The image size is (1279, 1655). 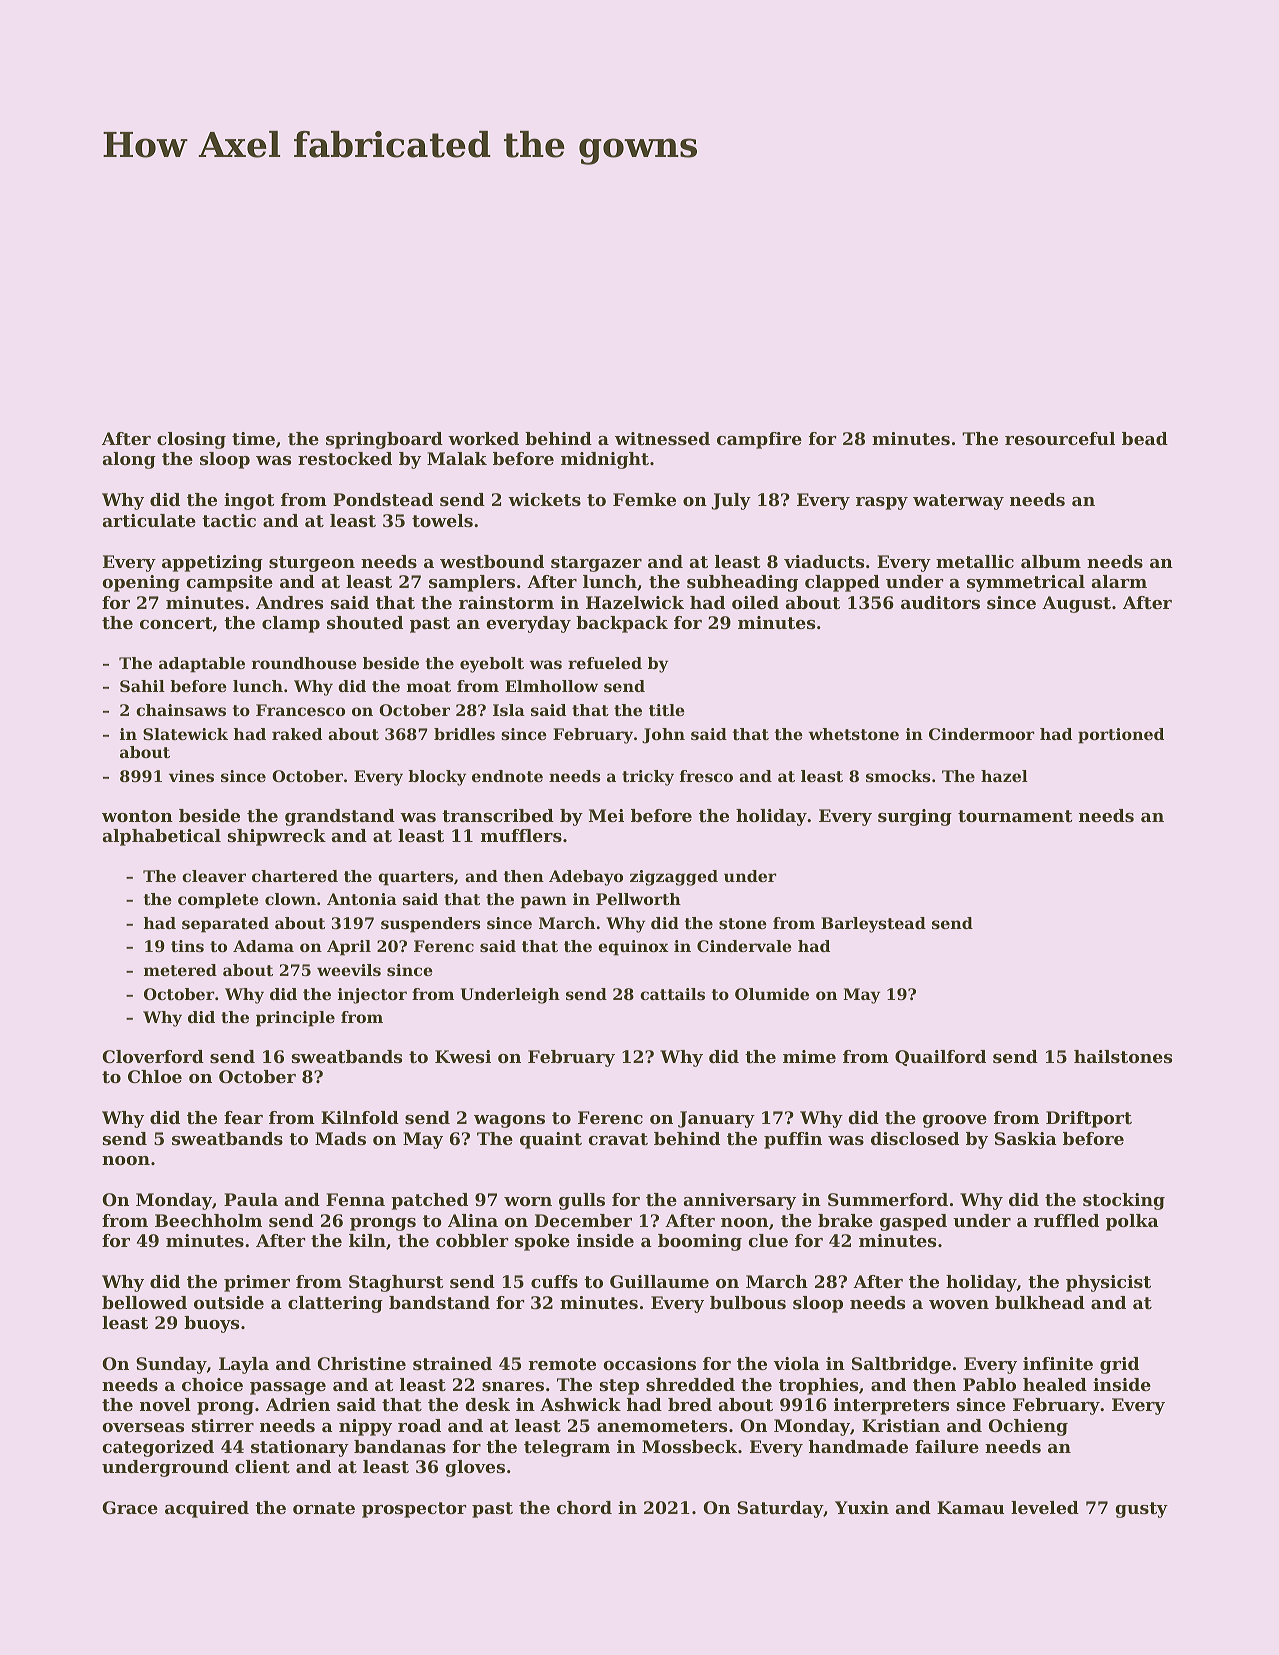 What do you see at coordinates (982, 734) in the document?
I see `Cindermoor` at bounding box center [982, 734].
